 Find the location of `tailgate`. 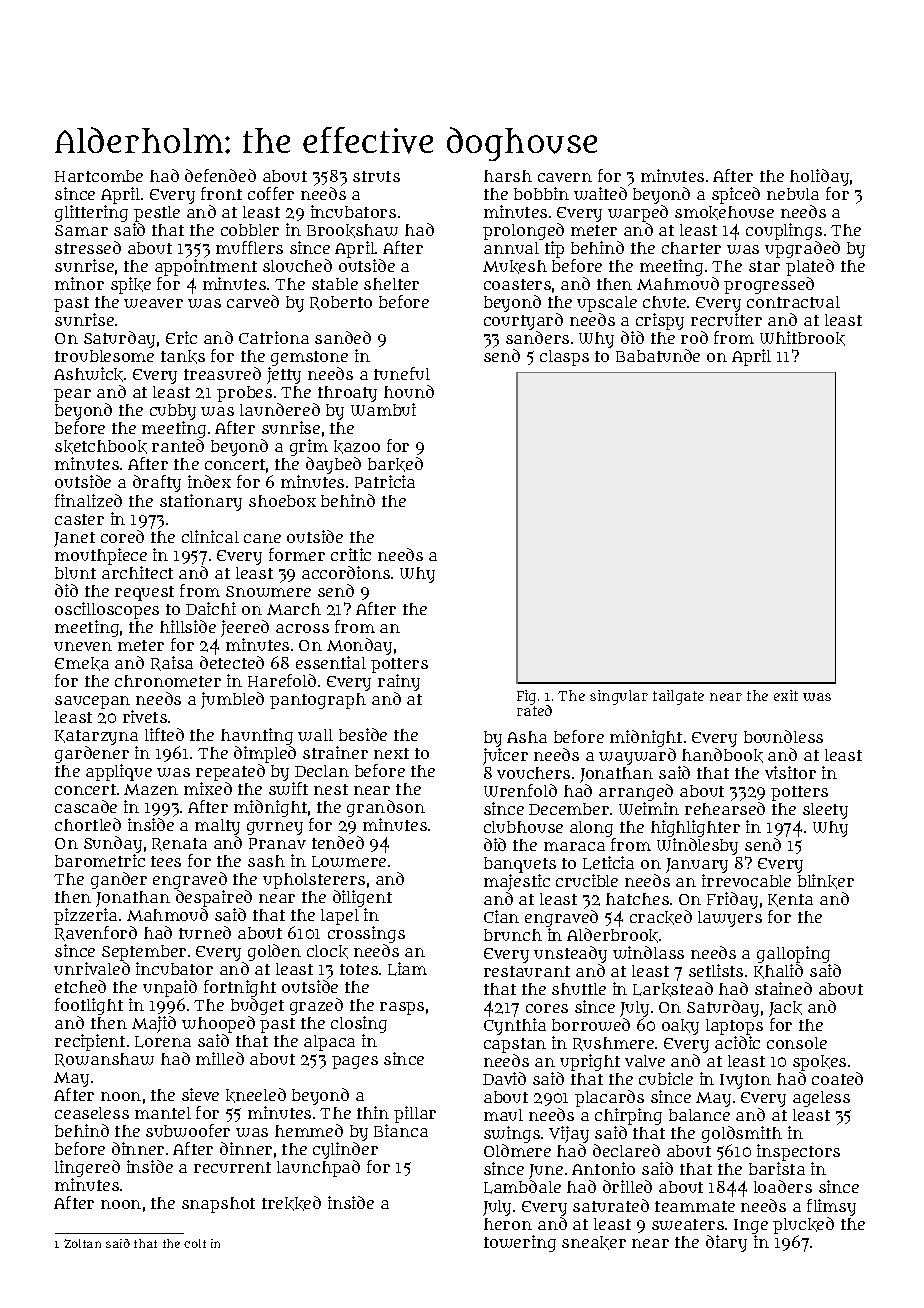

tailgate is located at coordinates (678, 697).
